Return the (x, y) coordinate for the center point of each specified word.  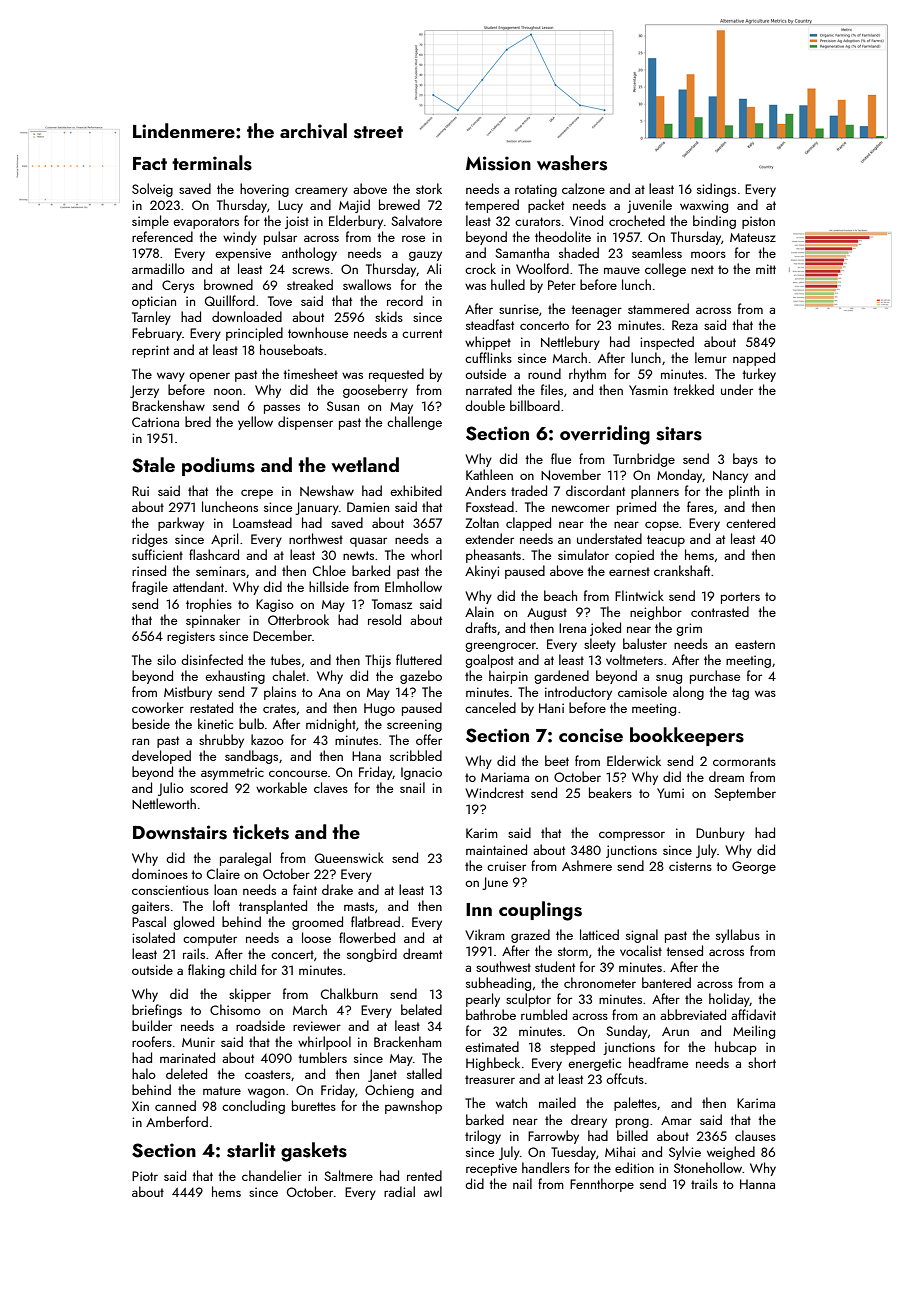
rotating (536, 190)
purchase (715, 677)
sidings (716, 190)
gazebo (421, 677)
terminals (212, 163)
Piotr (145, 1176)
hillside (329, 586)
